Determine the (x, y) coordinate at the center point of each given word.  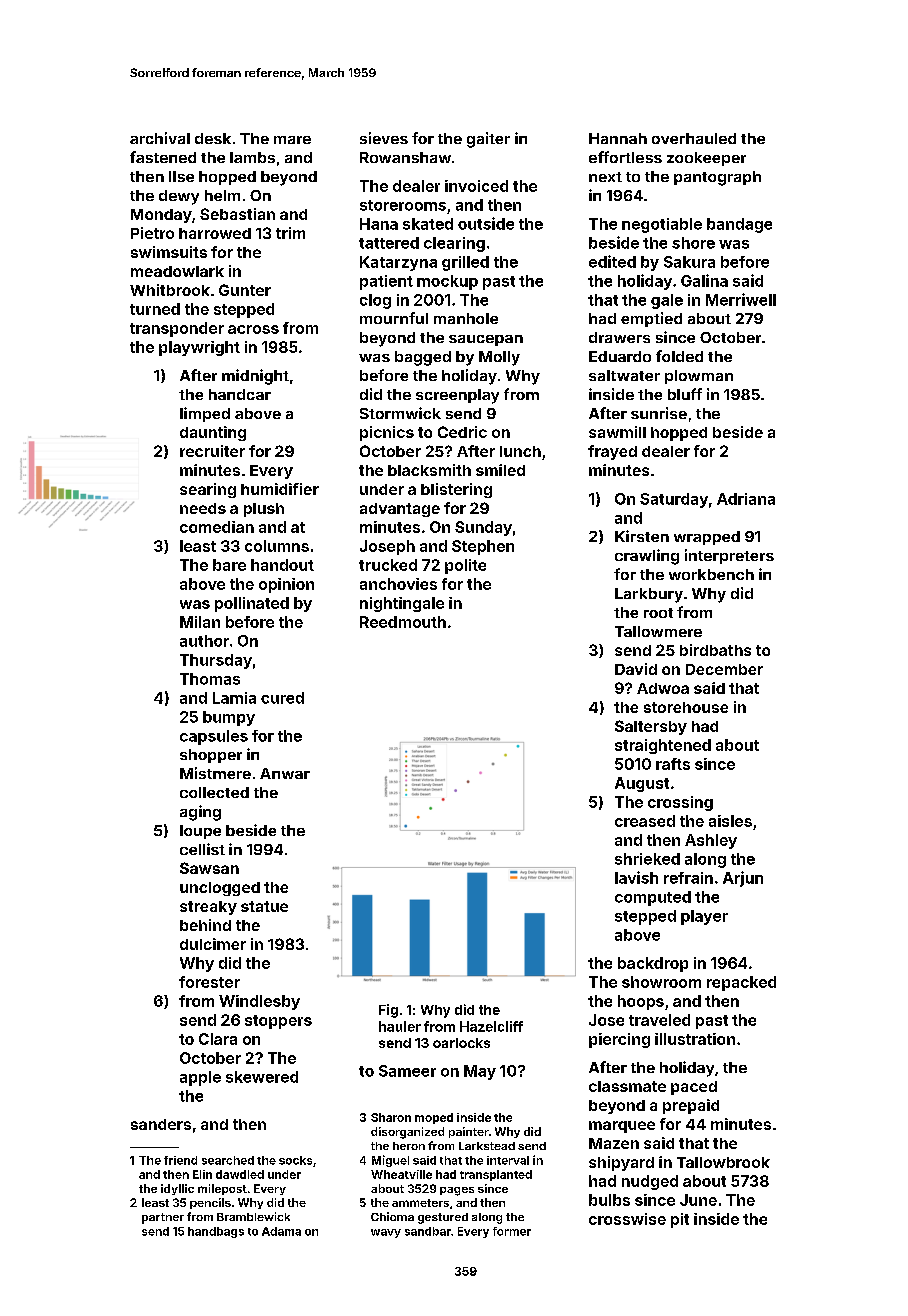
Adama (281, 1231)
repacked (741, 983)
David (636, 669)
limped (205, 414)
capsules (214, 737)
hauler (400, 1026)
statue (264, 906)
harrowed (215, 233)
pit (680, 1220)
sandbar (428, 1231)
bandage (739, 225)
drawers (619, 337)
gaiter (488, 140)
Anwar (285, 773)
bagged (423, 358)
